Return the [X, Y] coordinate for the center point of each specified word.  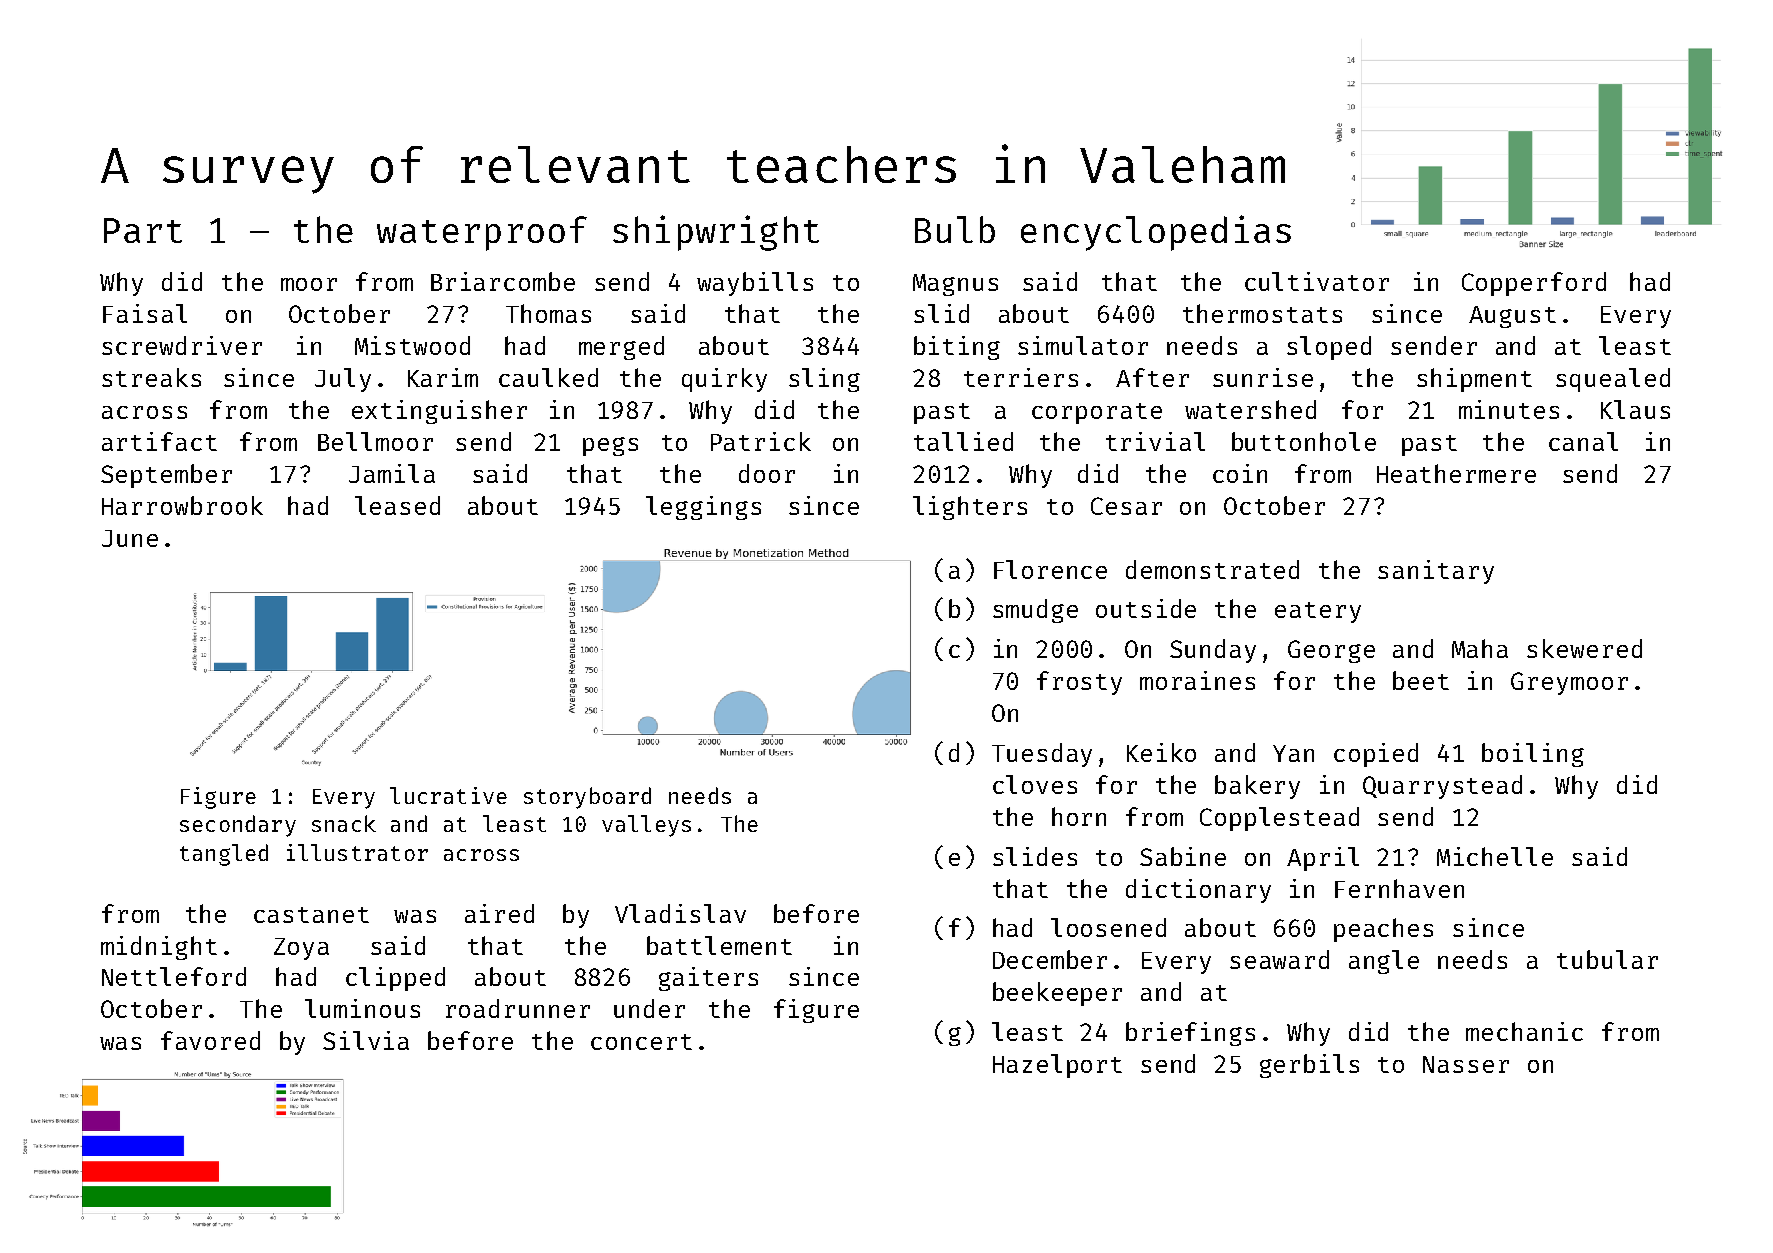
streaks [151, 377]
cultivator [1317, 281]
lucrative [448, 795]
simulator [1083, 345]
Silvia [366, 1040]
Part [143, 230]
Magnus [955, 285]
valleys [646, 826]
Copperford [1534, 284]
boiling [1533, 755]
